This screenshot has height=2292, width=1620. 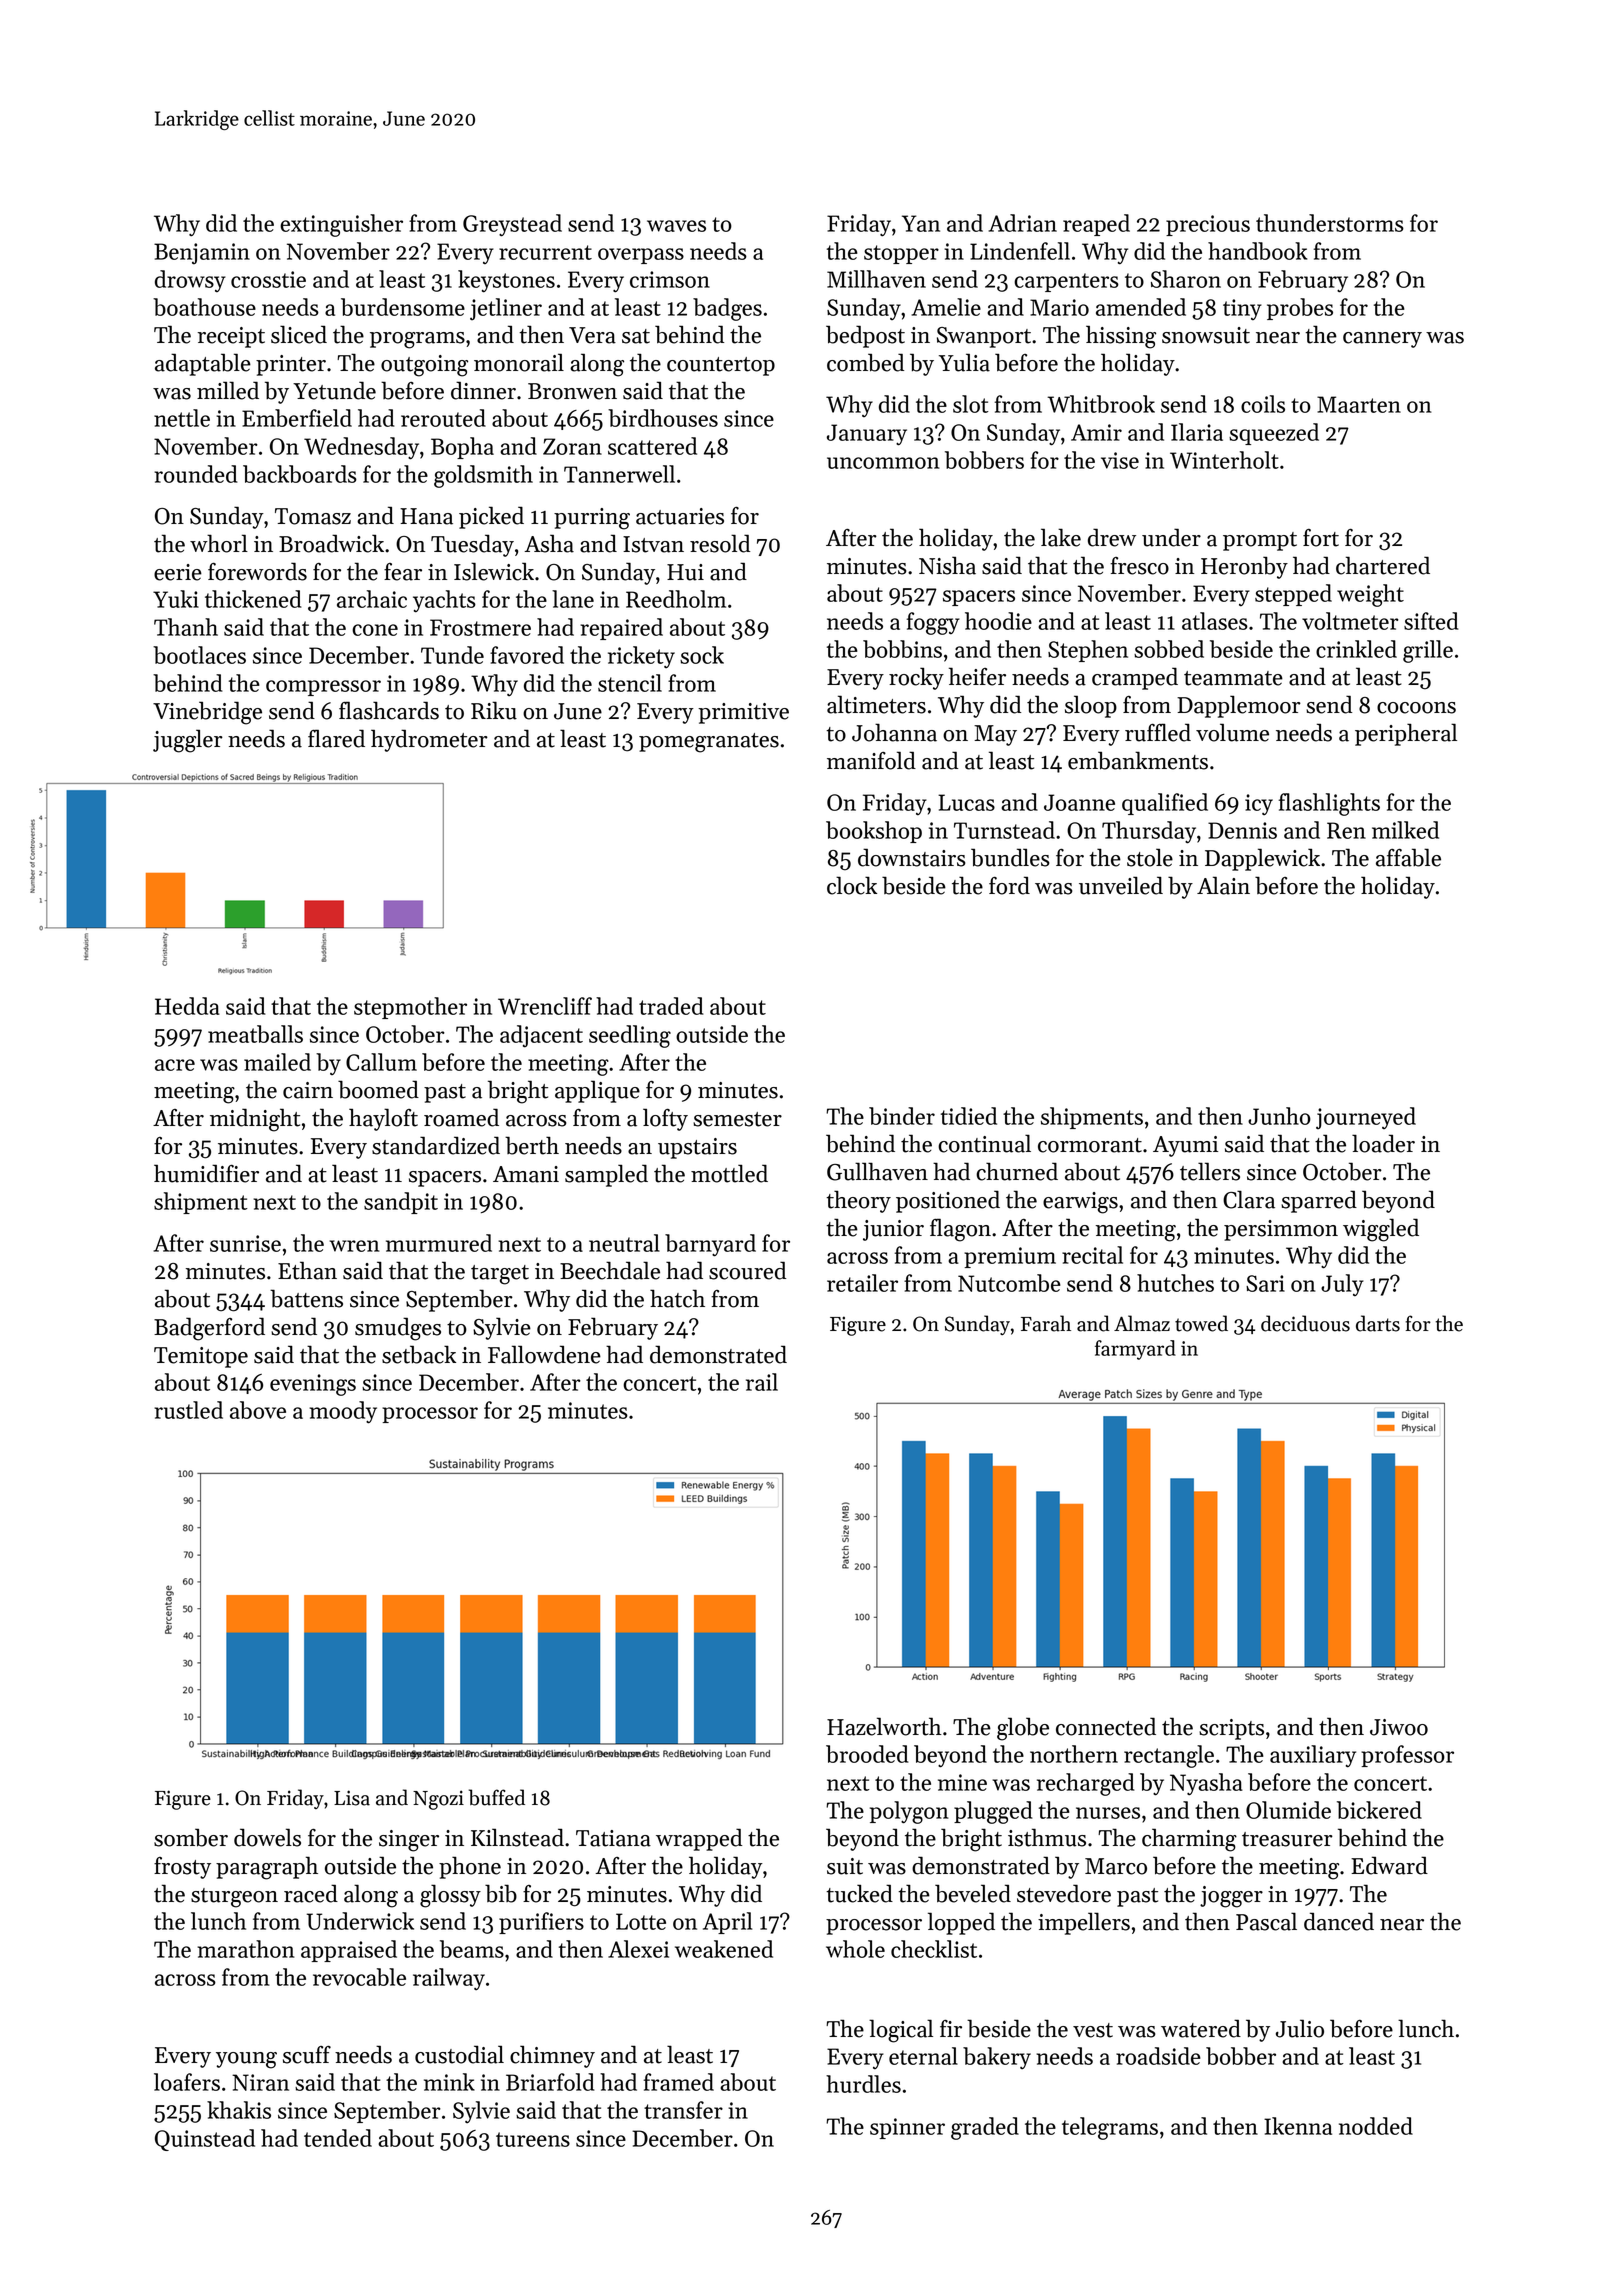 I want to click on appraised, so click(x=349, y=1951).
